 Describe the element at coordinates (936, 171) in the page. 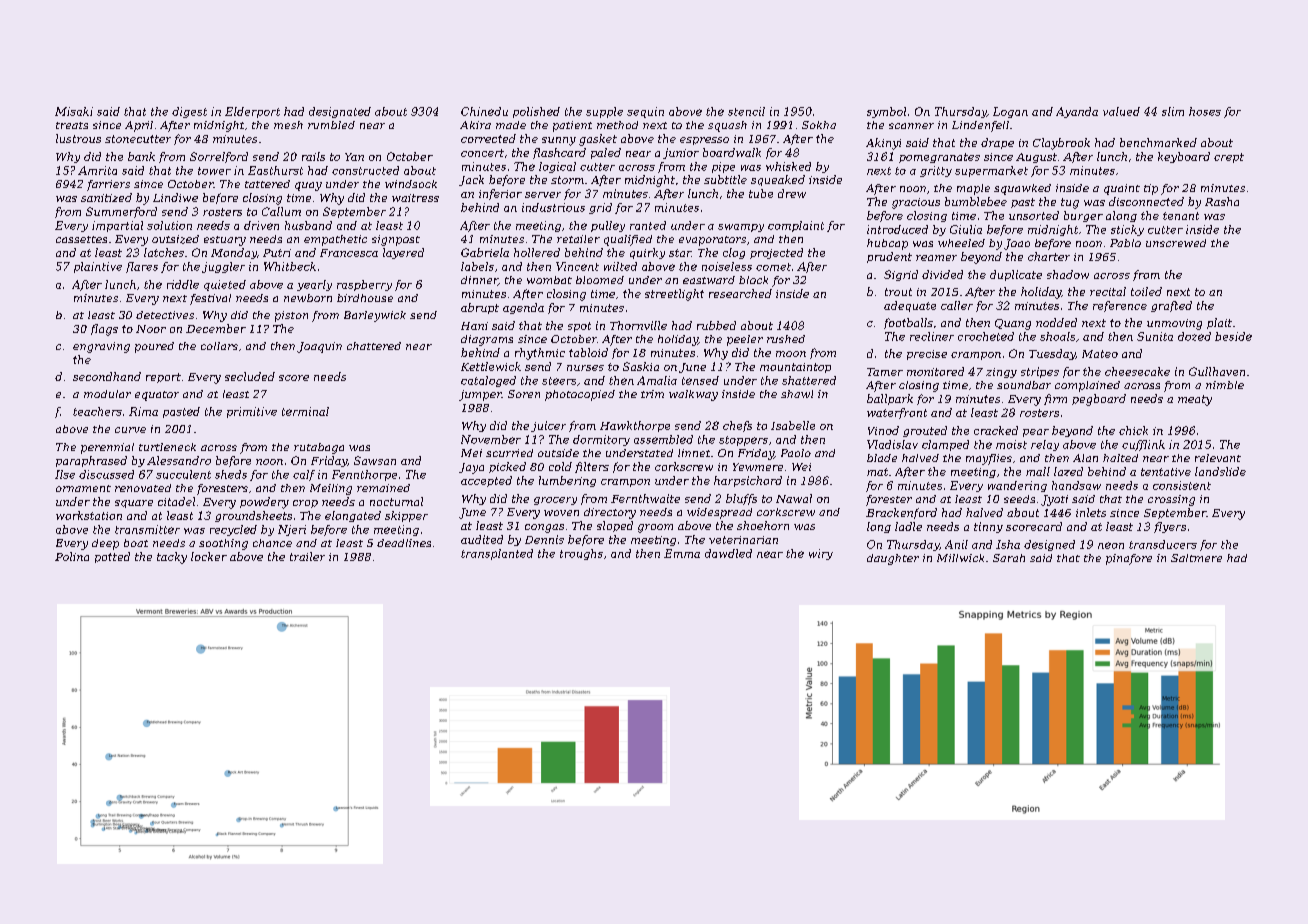

I see `gritty` at that location.
